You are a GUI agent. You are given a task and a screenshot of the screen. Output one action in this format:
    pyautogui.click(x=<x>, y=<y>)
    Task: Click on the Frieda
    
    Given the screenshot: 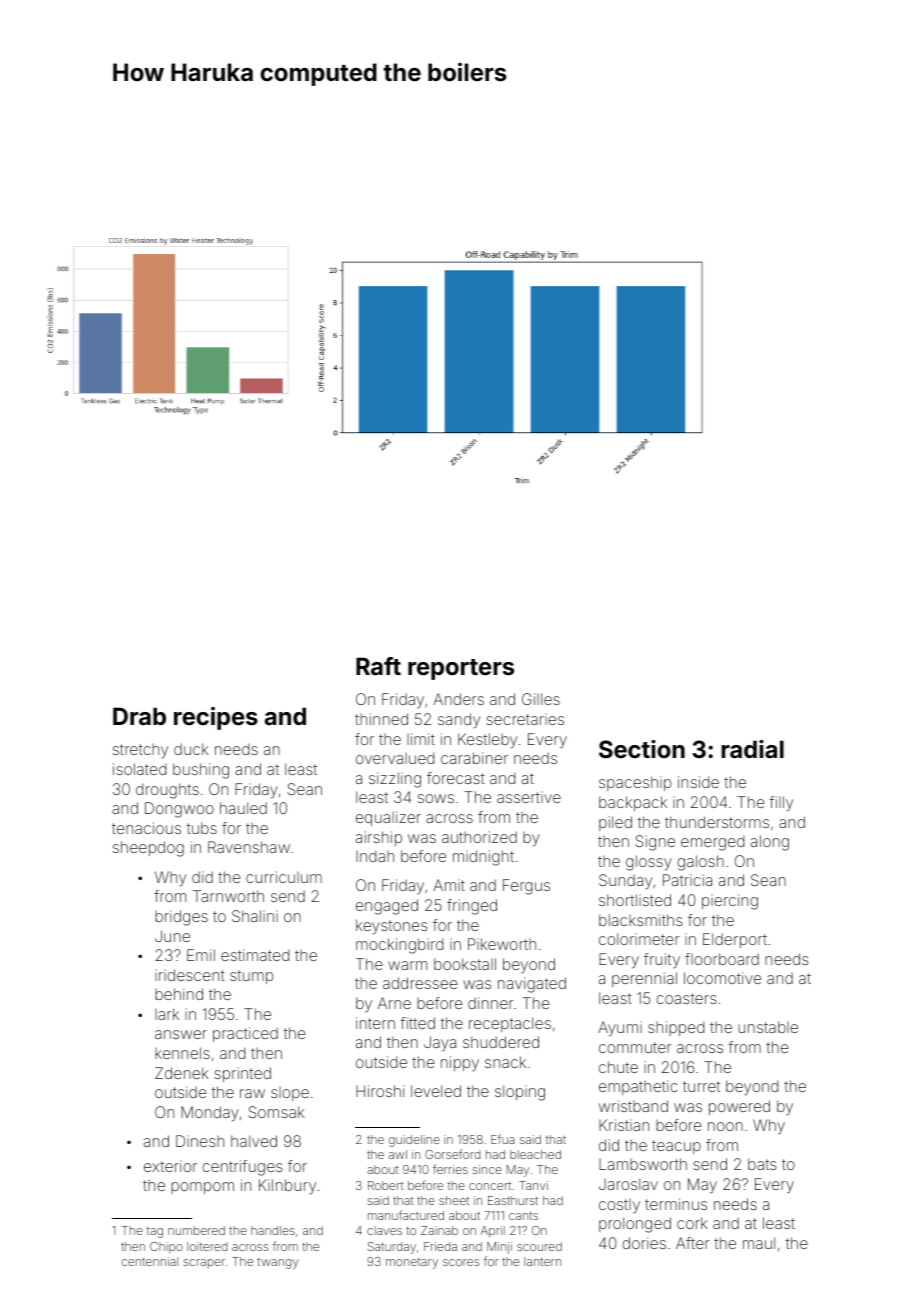 What is the action you would take?
    pyautogui.click(x=440, y=1246)
